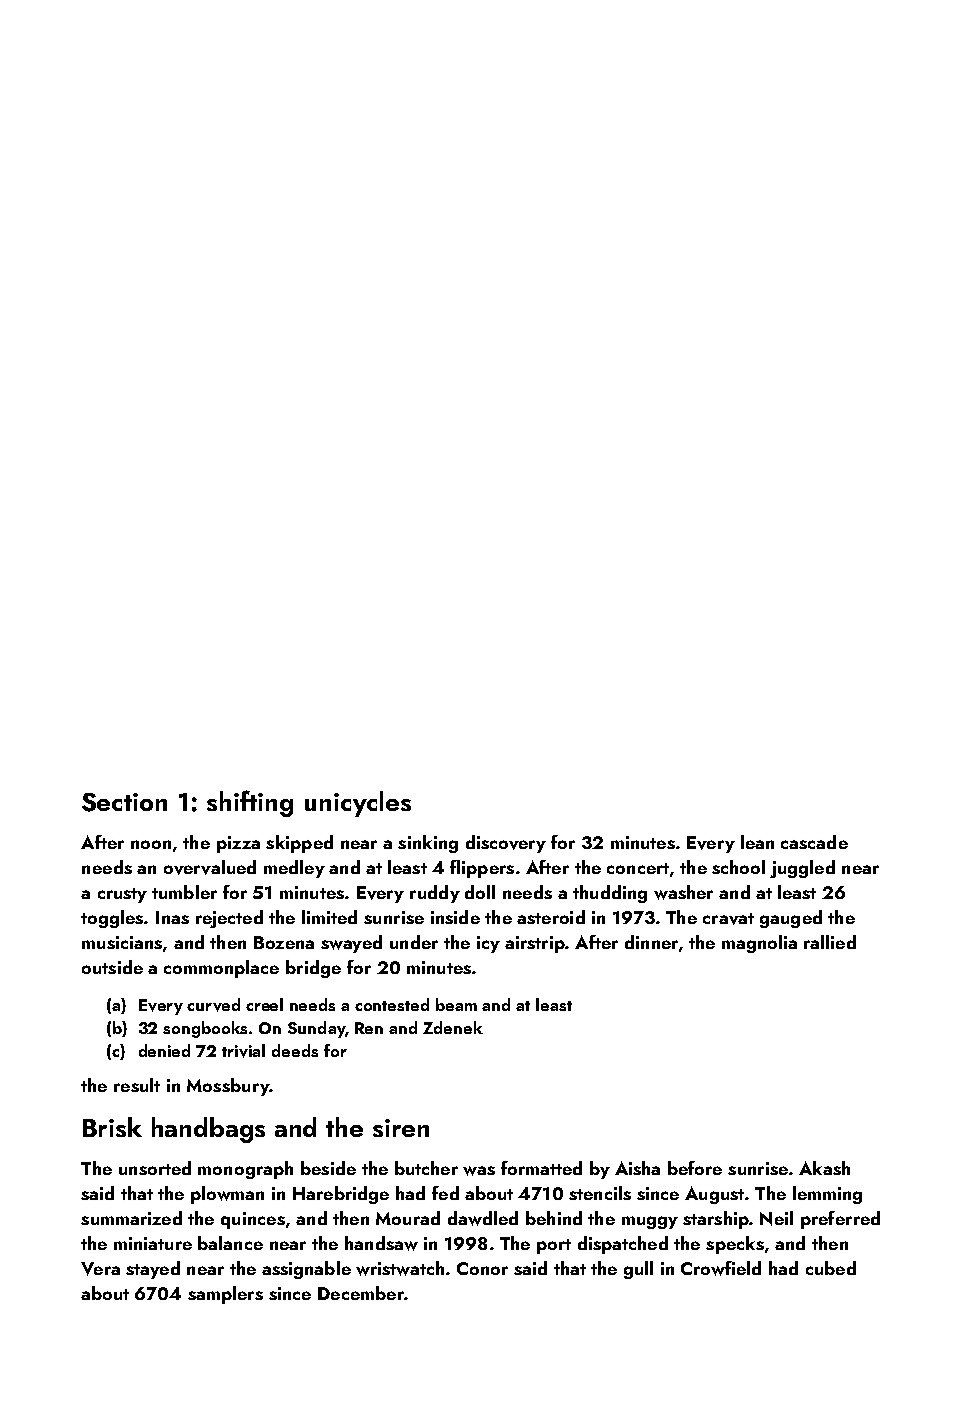 The width and height of the page is (972, 1407). I want to click on rallied, so click(830, 942).
